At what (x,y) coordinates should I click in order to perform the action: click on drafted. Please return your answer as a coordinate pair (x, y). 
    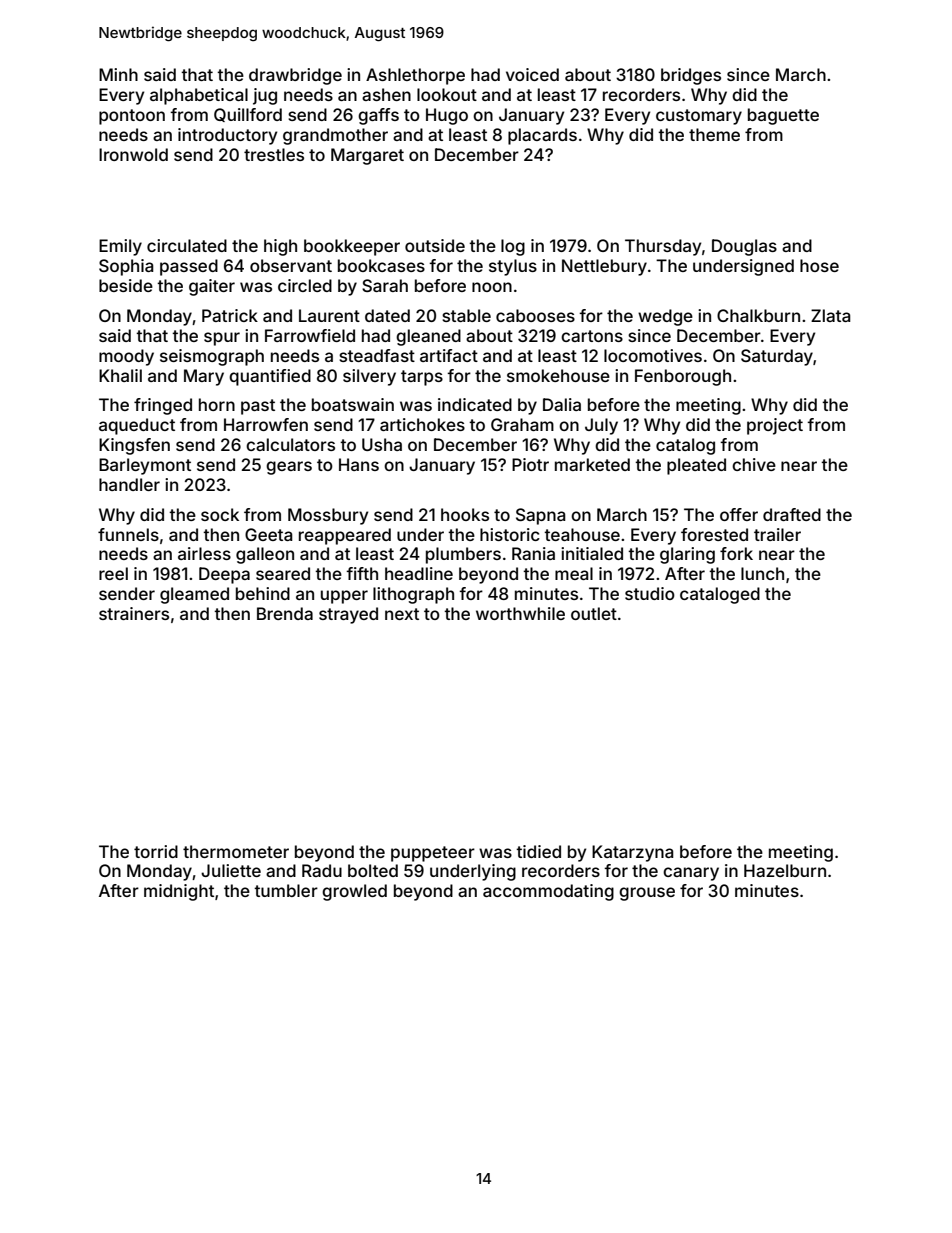
    Looking at the image, I should click on (792, 514).
